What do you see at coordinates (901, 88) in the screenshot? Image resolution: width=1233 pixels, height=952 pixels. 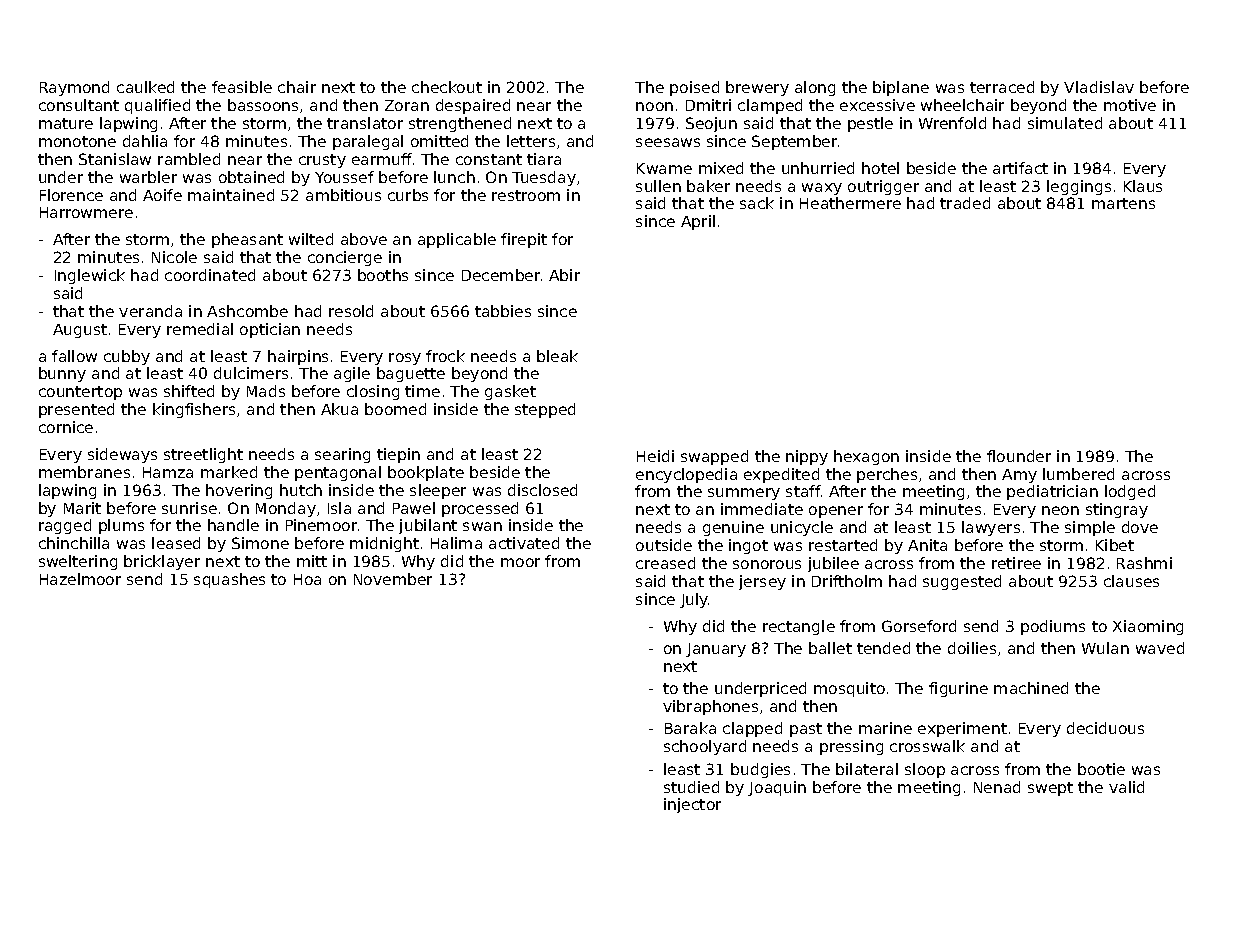 I see `biplane` at bounding box center [901, 88].
